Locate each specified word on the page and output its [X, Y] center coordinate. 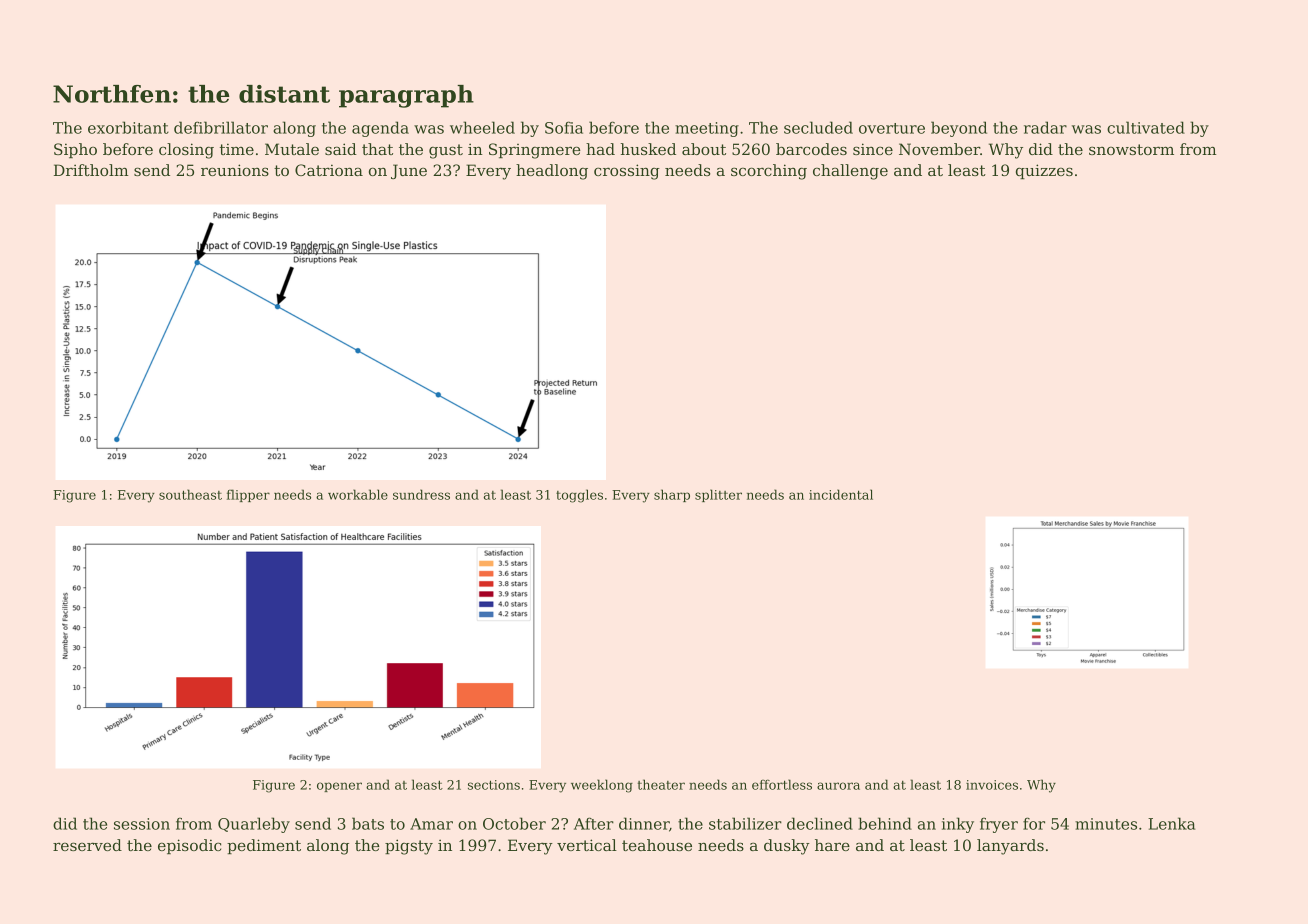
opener [339, 787]
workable [358, 494]
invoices [992, 785]
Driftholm [91, 170]
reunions [235, 170]
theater [661, 784]
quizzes [1044, 171]
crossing [627, 172]
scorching [769, 172]
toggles [579, 496]
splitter [718, 495]
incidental [841, 494]
